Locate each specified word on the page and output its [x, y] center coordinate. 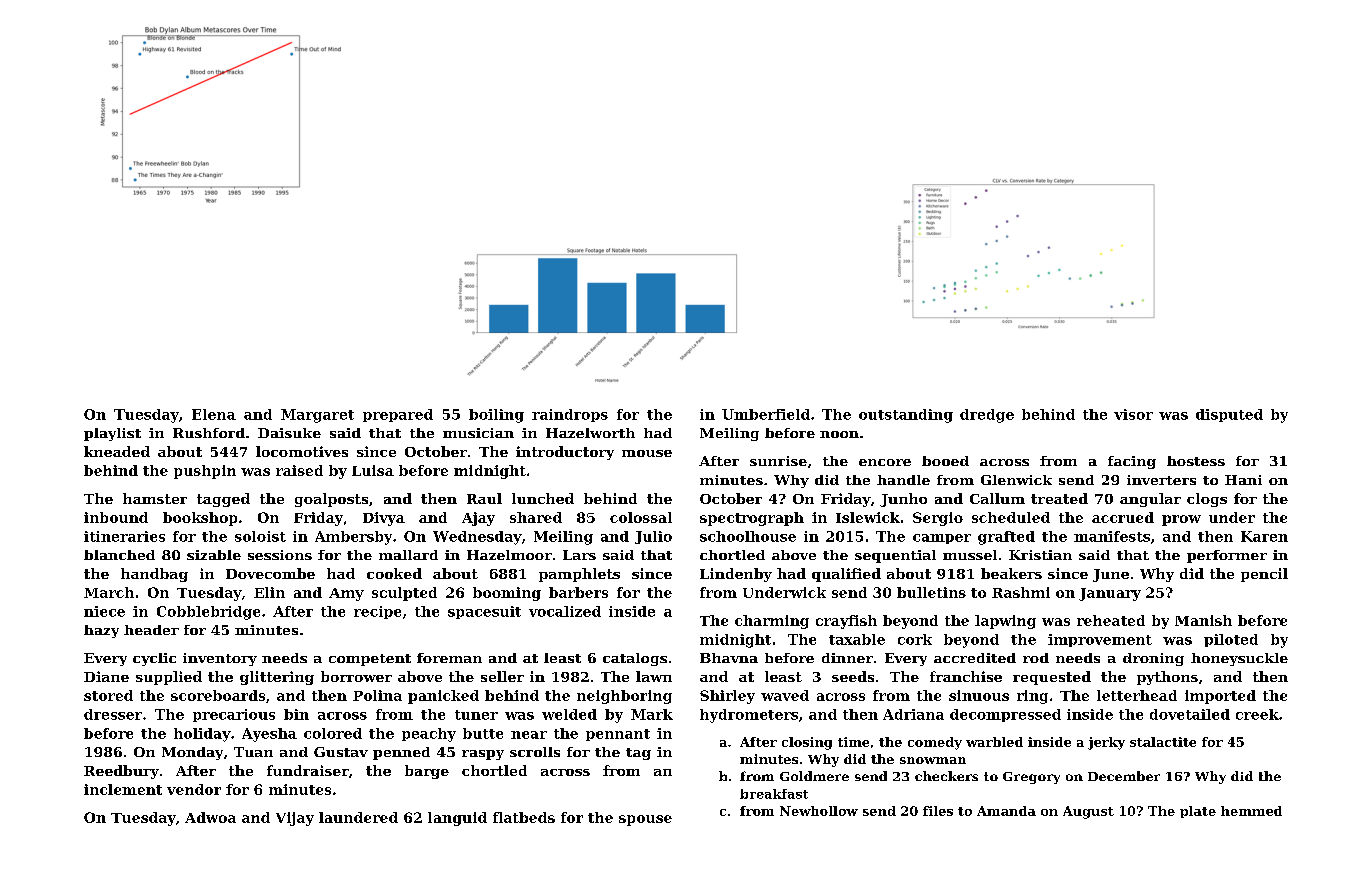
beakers [1011, 573]
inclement [123, 789]
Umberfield [766, 414]
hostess [1196, 461]
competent [370, 660]
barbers [578, 592]
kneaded [117, 451]
